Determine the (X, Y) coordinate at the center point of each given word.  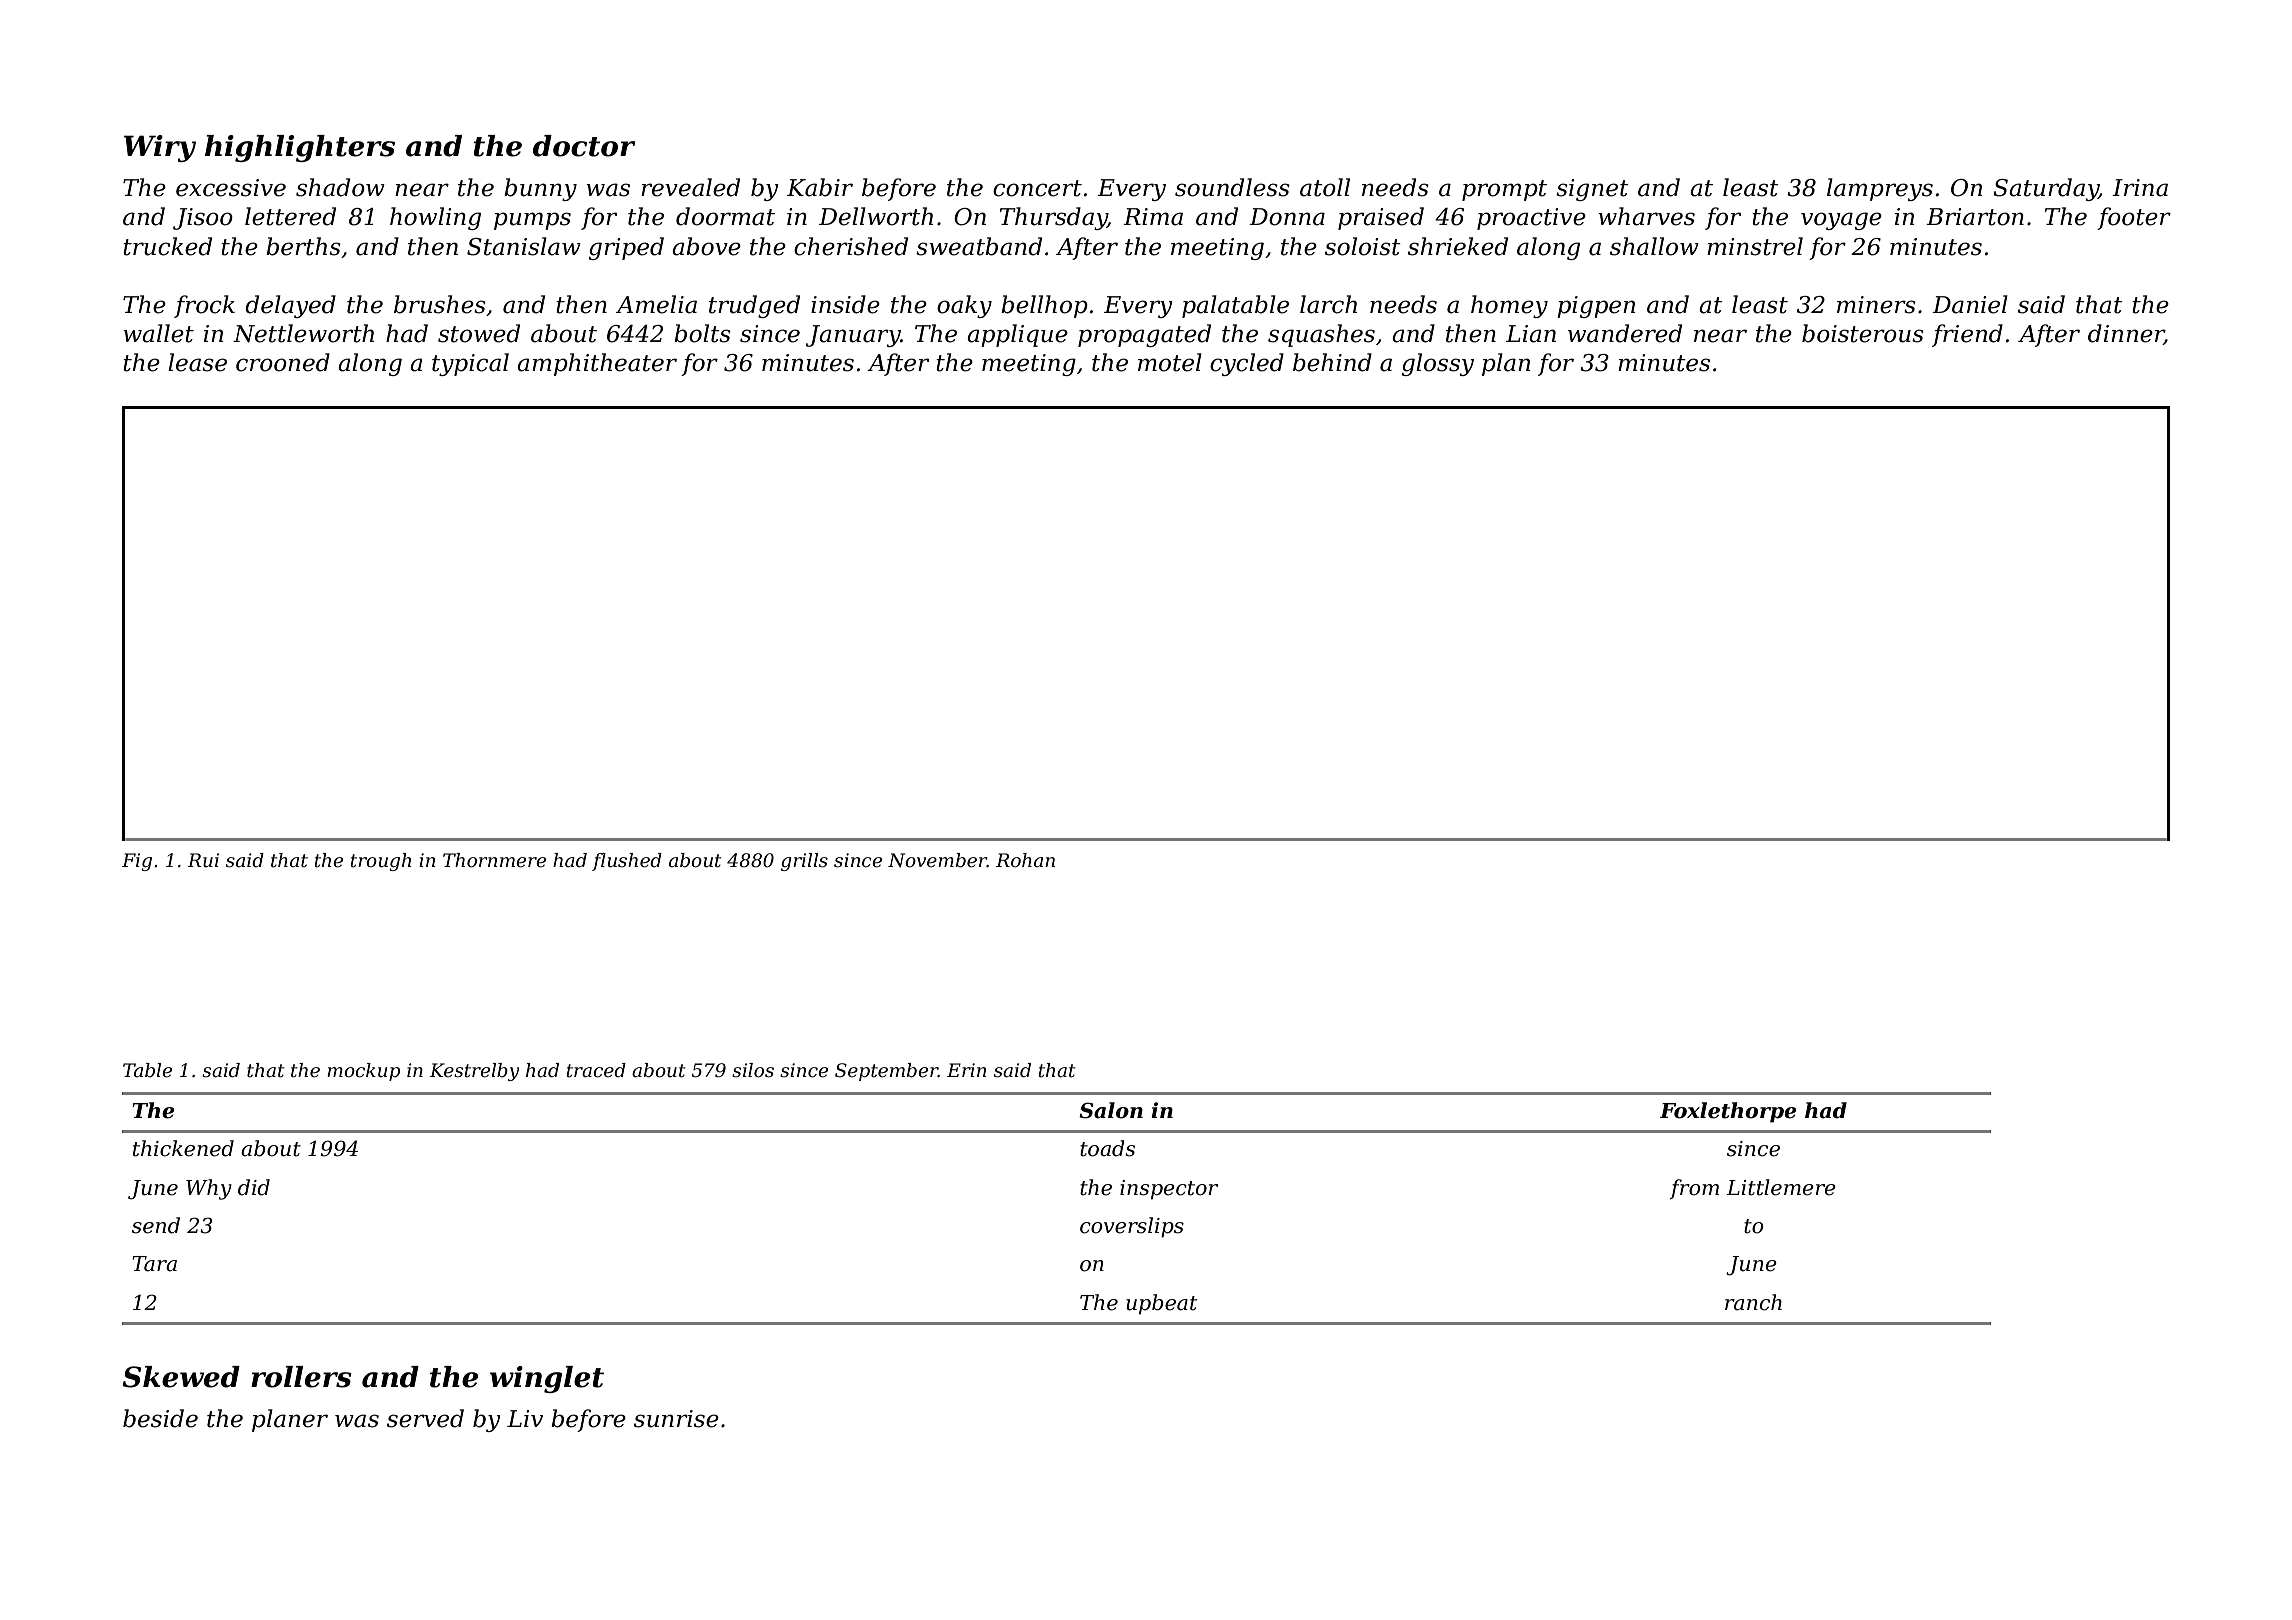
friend (1967, 335)
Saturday (2046, 189)
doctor (584, 146)
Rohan (1025, 860)
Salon (1111, 1110)
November (937, 860)
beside (160, 1418)
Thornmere (494, 860)
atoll (1325, 187)
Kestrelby (474, 1072)
